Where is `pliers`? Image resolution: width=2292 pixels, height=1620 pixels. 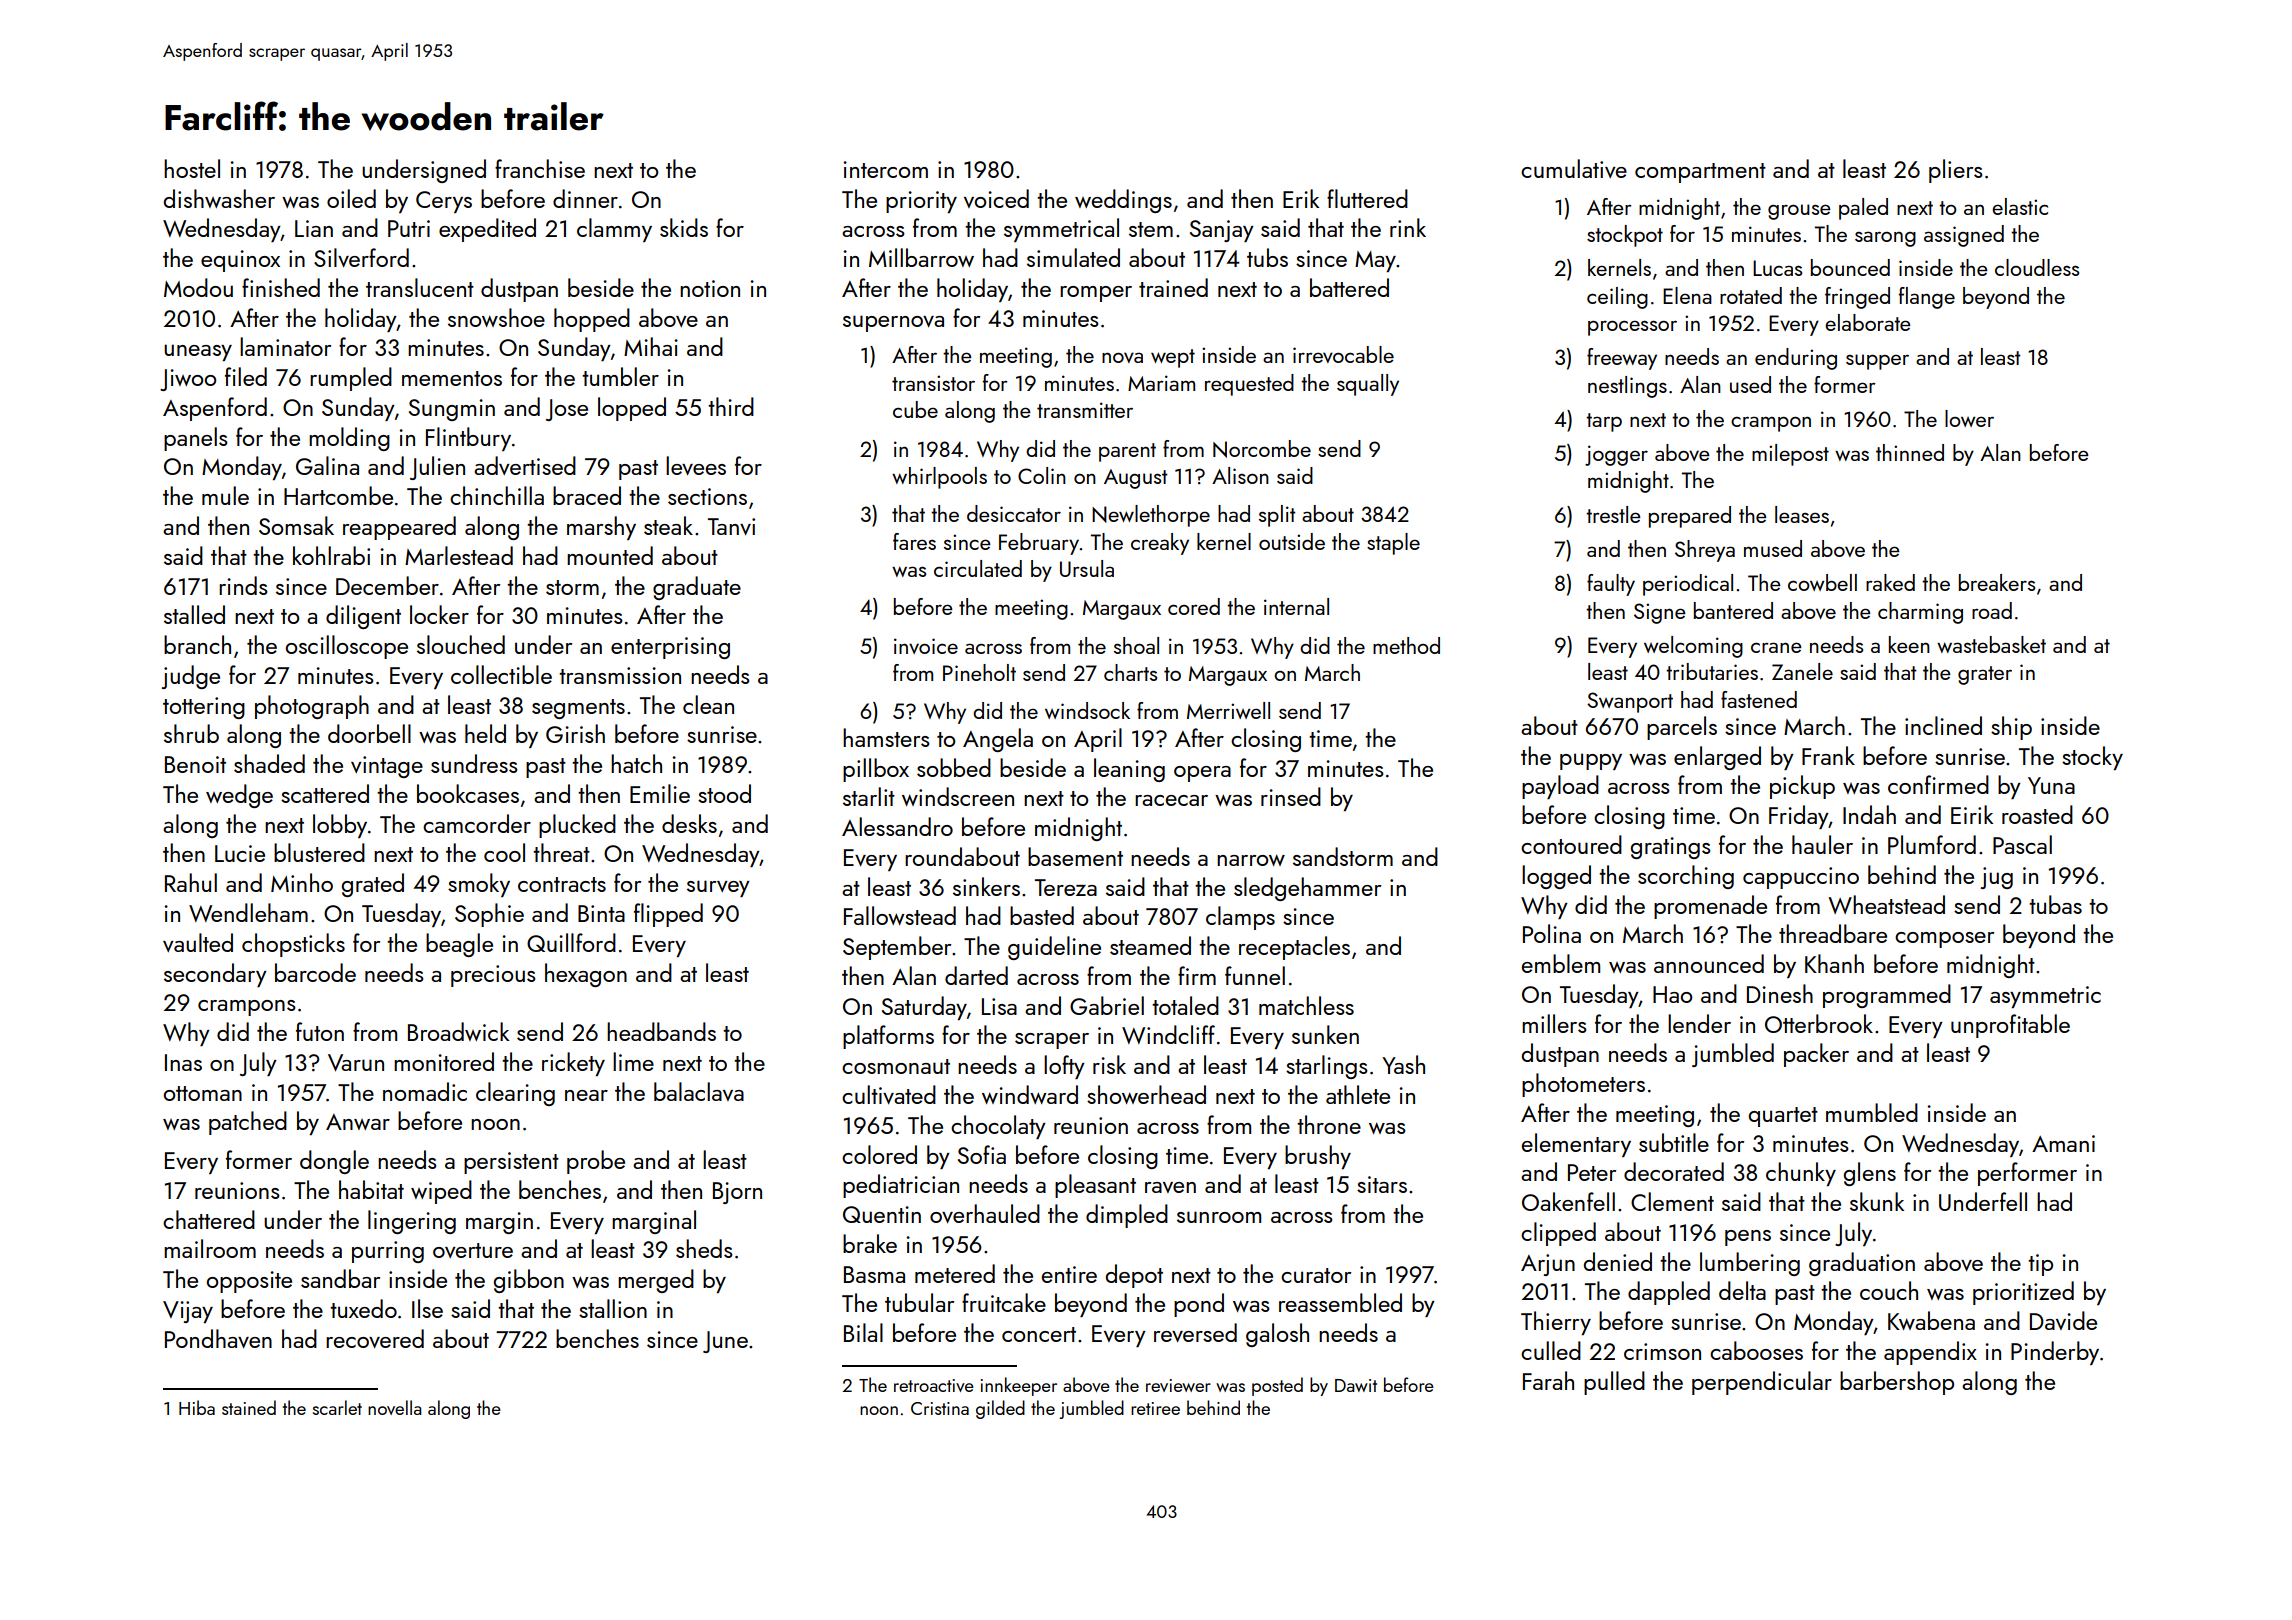 pliers is located at coordinates (1956, 171).
